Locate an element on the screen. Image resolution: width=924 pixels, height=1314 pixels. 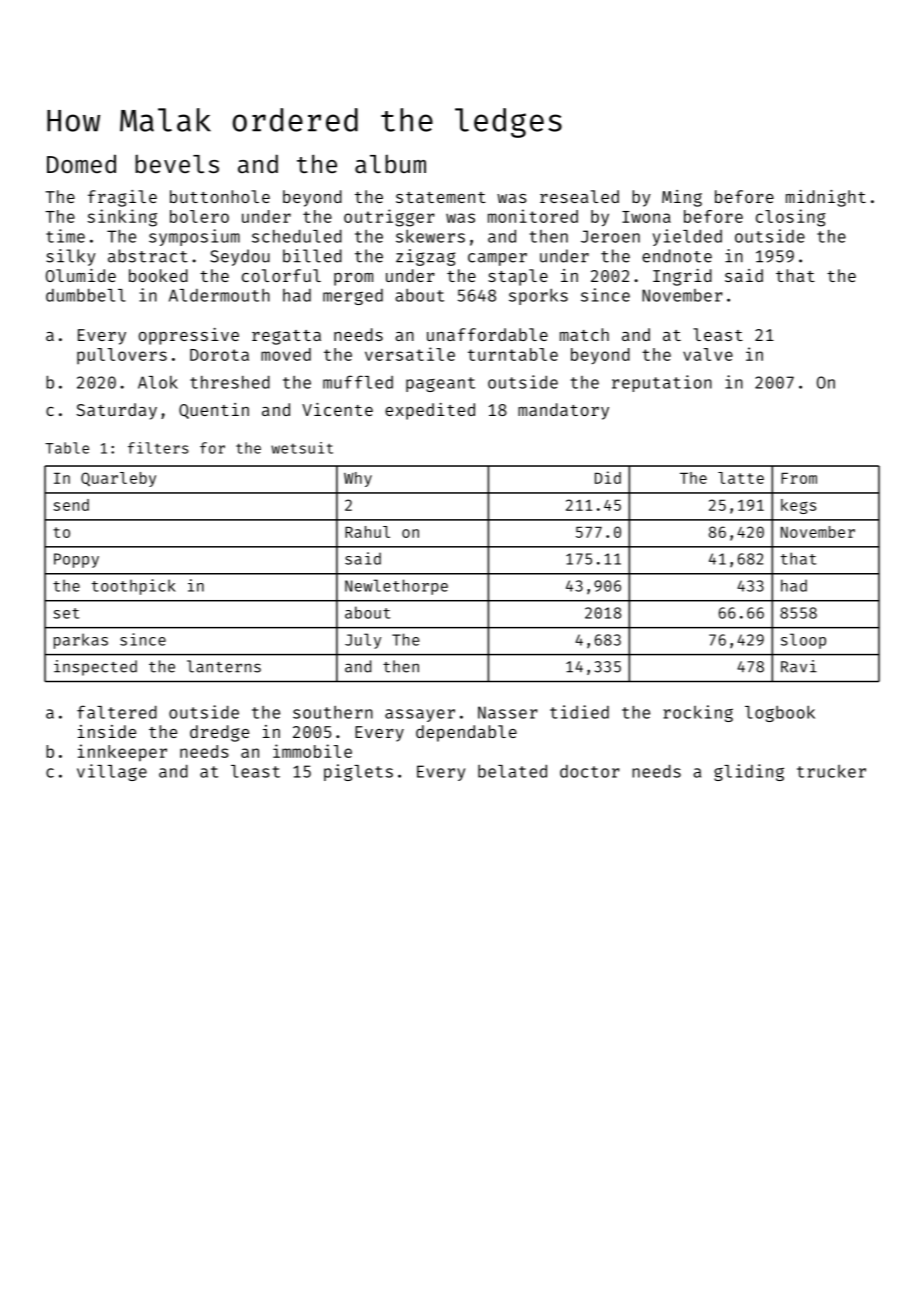
lanterns is located at coordinates (224, 666).
